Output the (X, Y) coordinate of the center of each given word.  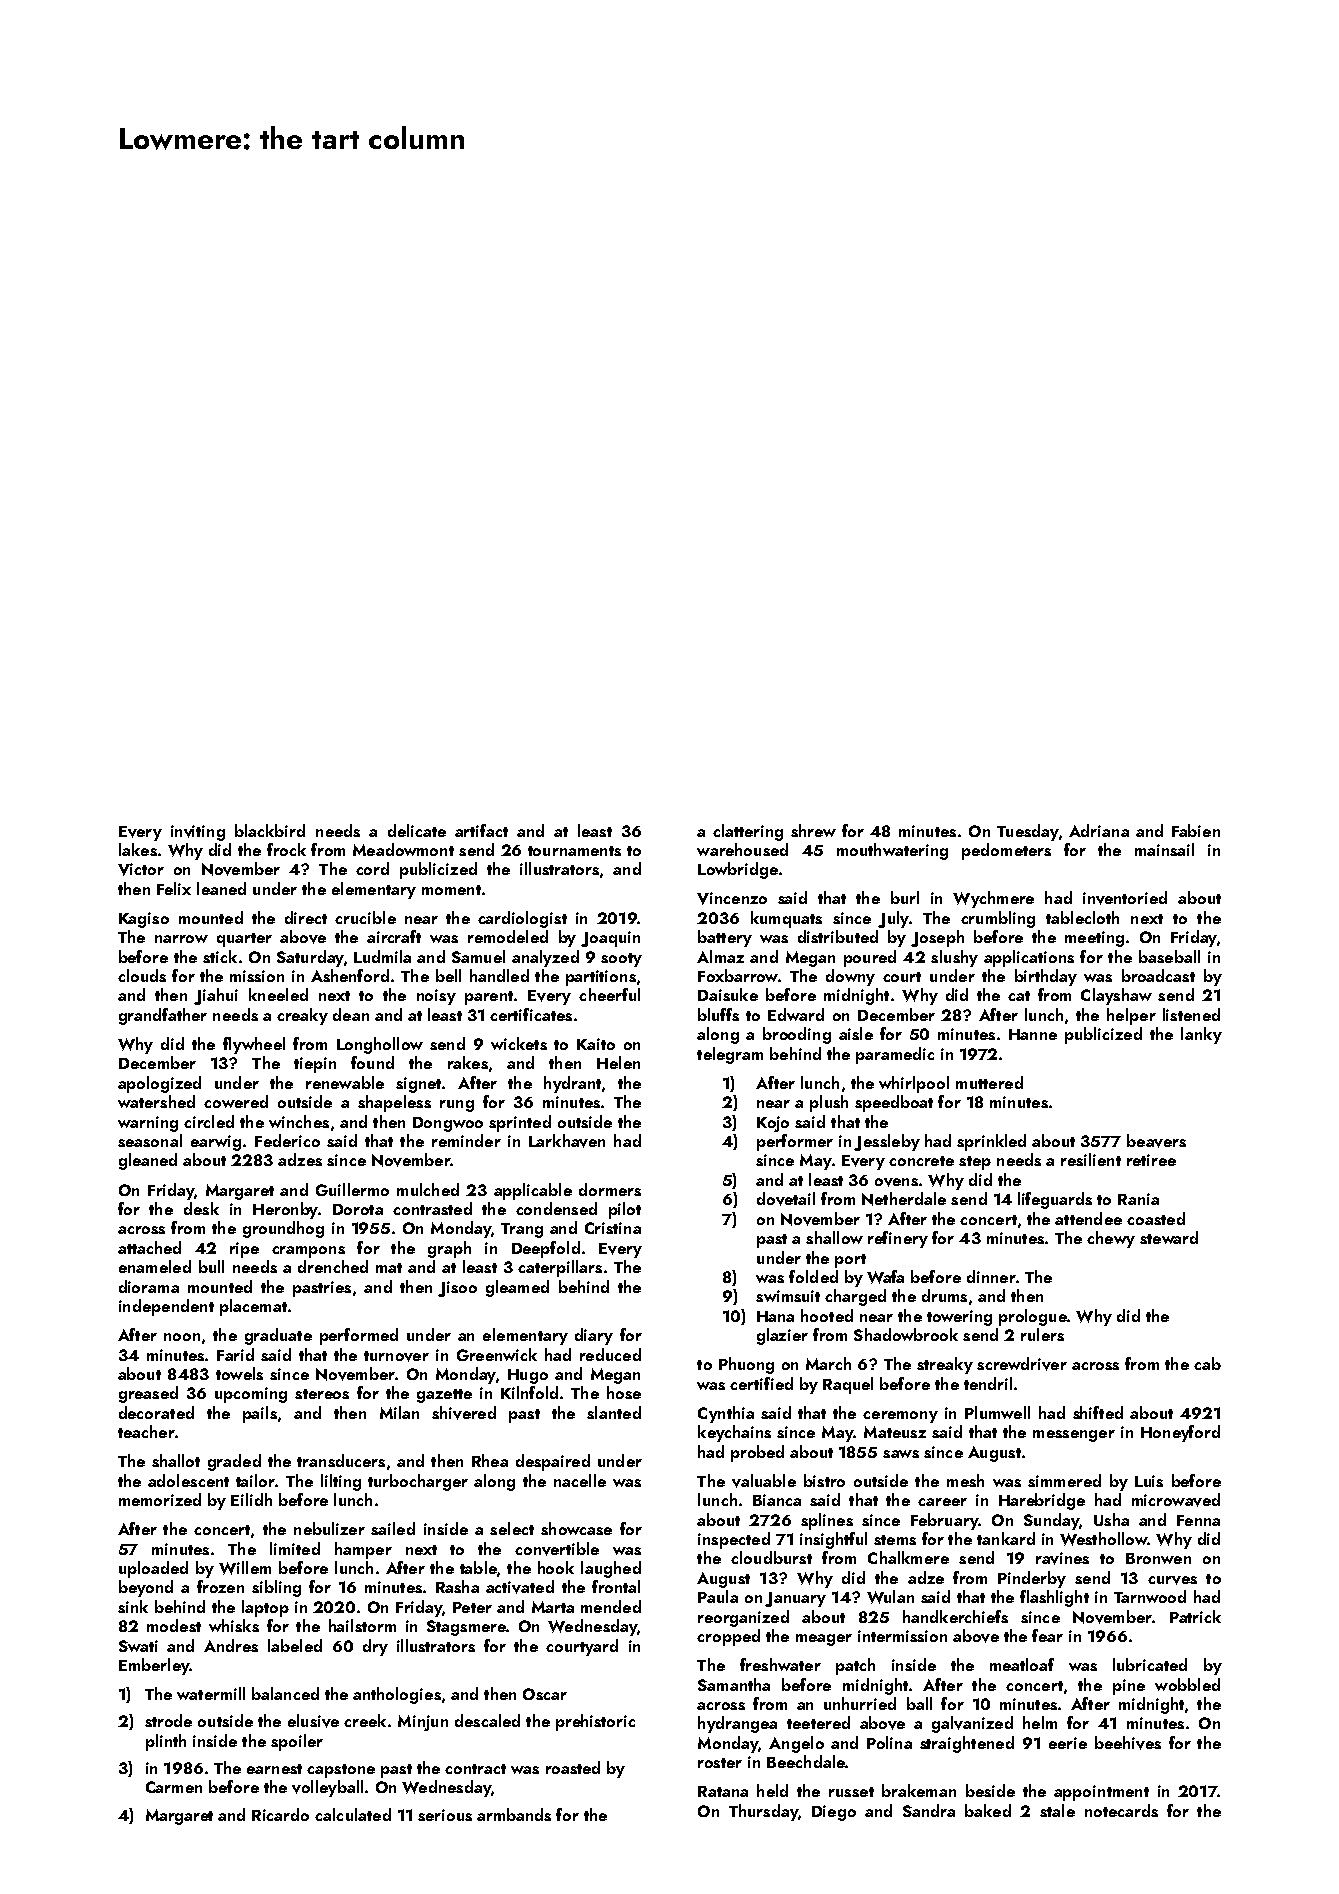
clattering (748, 832)
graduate (278, 1336)
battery (725, 938)
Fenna (1198, 1520)
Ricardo (280, 1814)
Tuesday (1027, 832)
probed (757, 1453)
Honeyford (1180, 1433)
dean (351, 1014)
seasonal (150, 1140)
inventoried (1125, 898)
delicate (417, 830)
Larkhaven (567, 1141)
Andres (231, 1645)
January (795, 1599)
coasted (1156, 1218)
